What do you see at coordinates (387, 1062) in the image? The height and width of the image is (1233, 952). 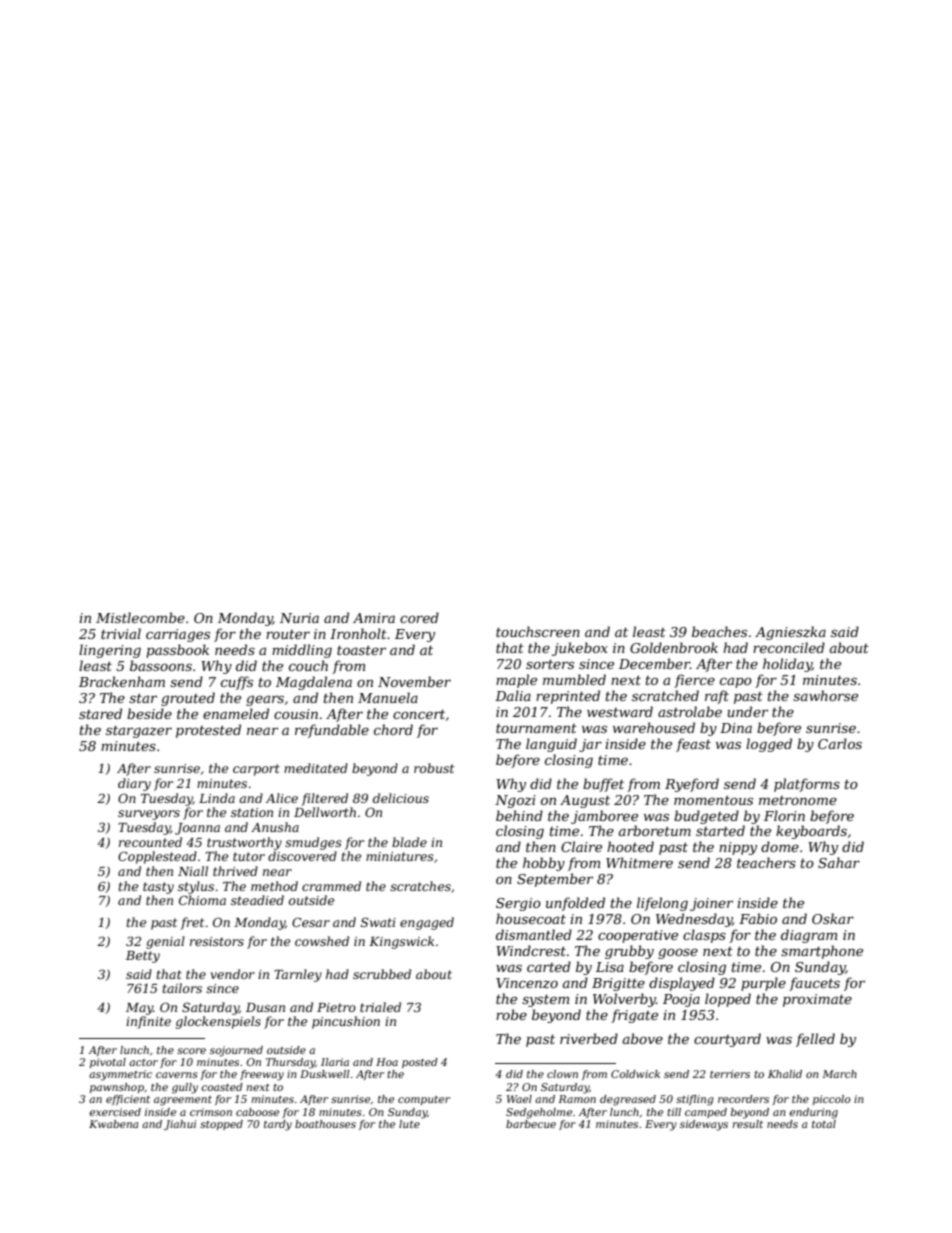 I see `Hoa` at bounding box center [387, 1062].
